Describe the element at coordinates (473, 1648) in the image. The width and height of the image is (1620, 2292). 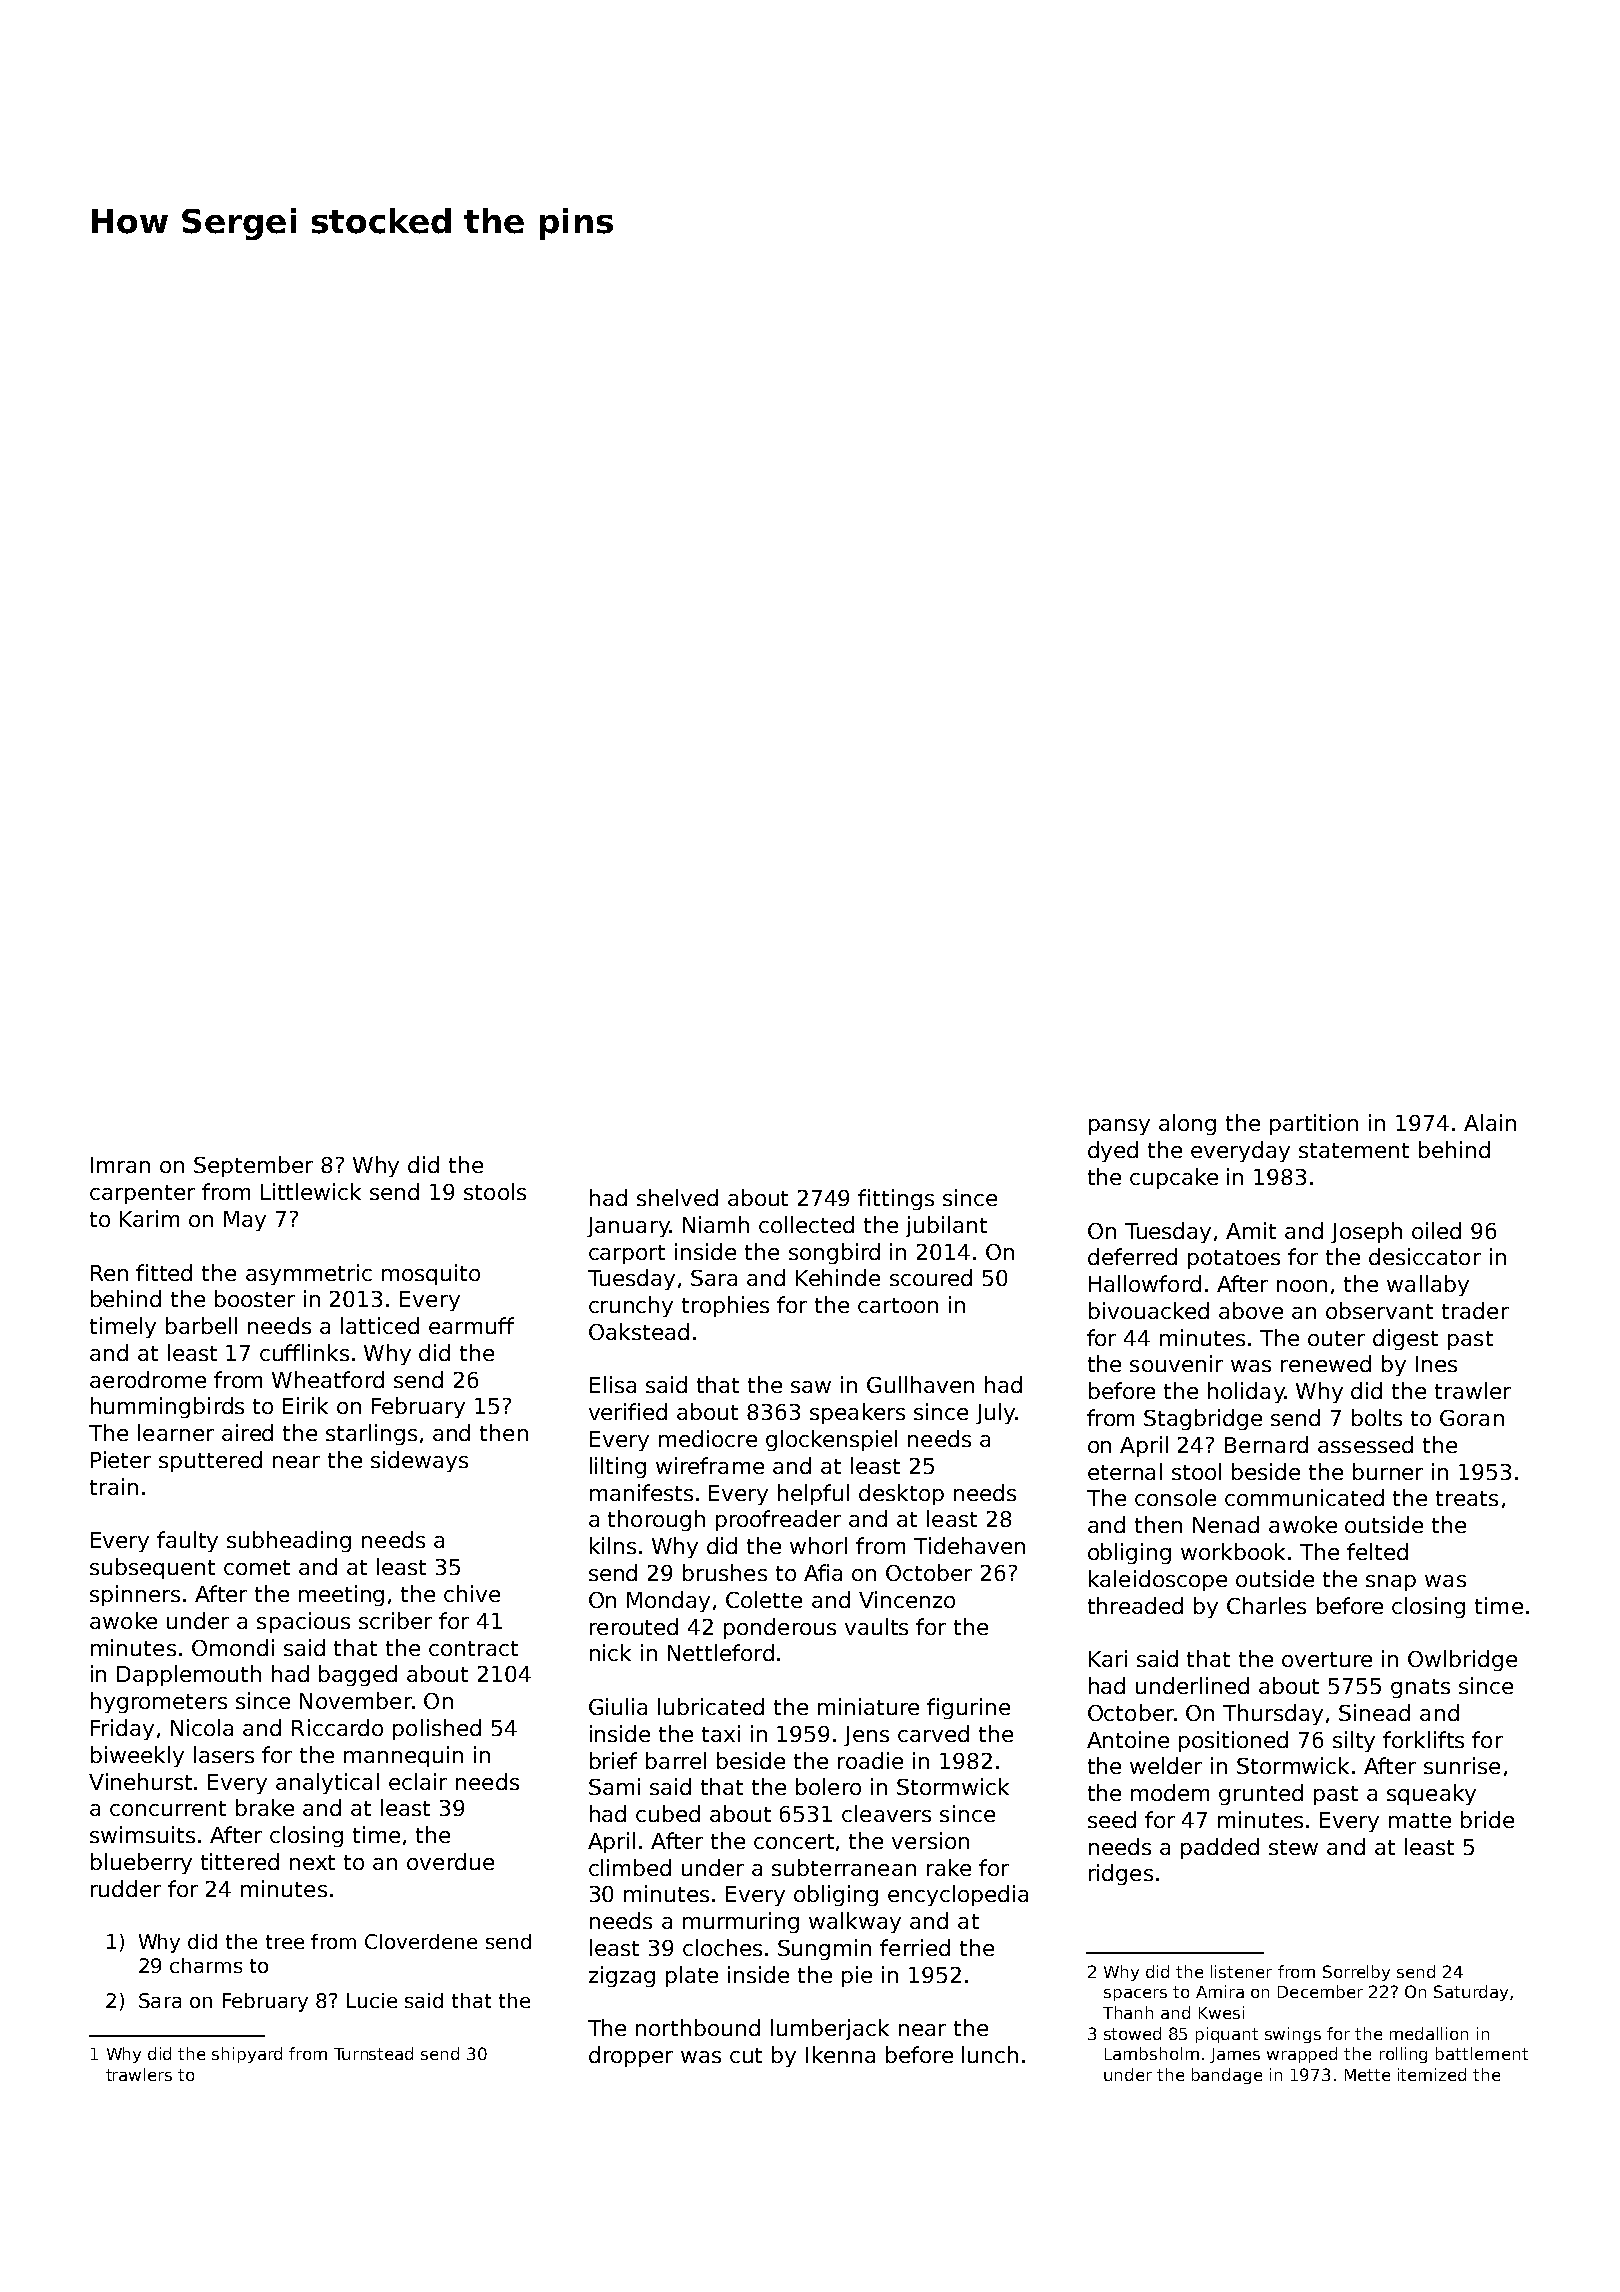
I see `contract` at that location.
